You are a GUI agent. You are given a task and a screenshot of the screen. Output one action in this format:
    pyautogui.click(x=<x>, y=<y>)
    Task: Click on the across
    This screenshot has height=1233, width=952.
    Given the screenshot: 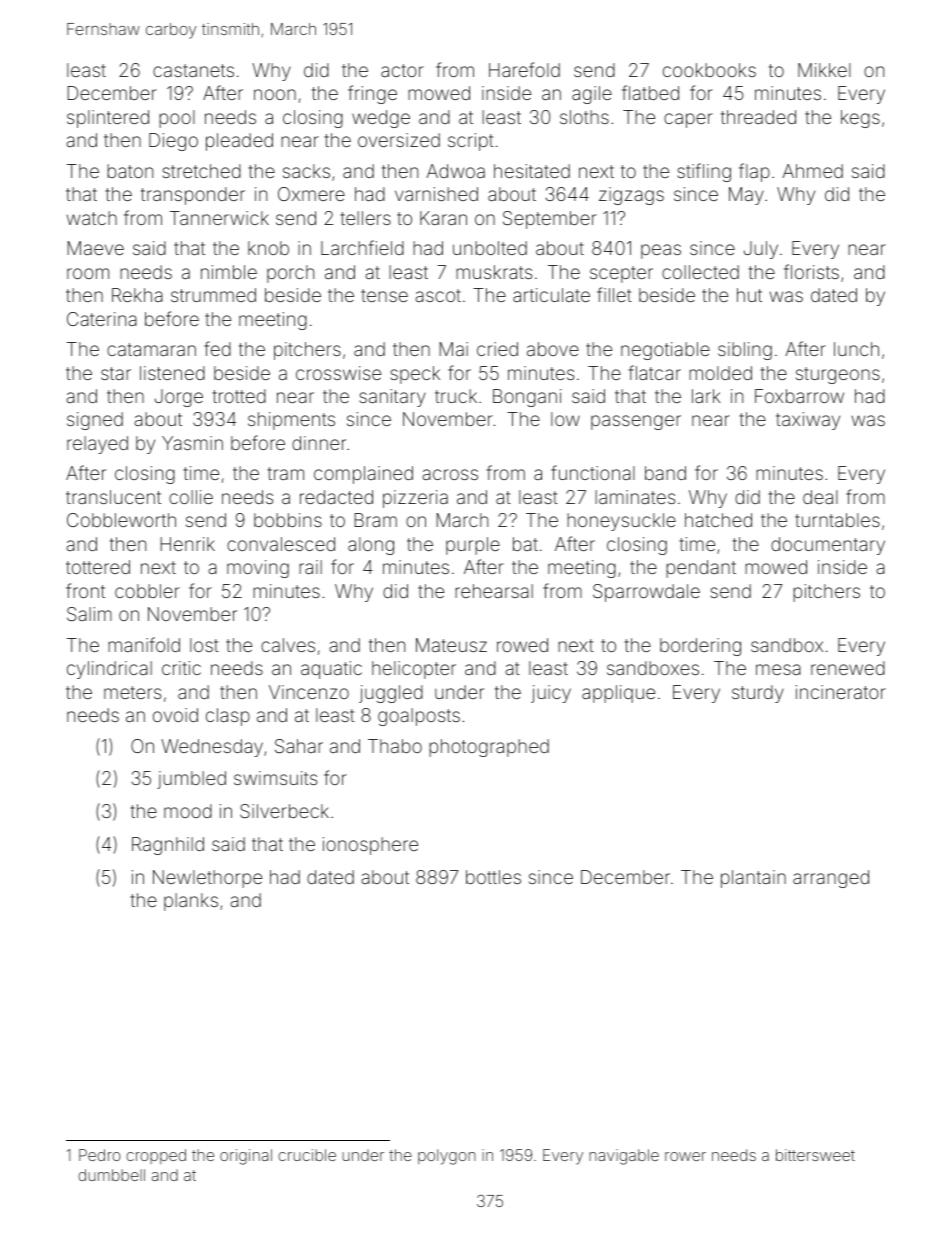 What is the action you would take?
    pyautogui.click(x=450, y=474)
